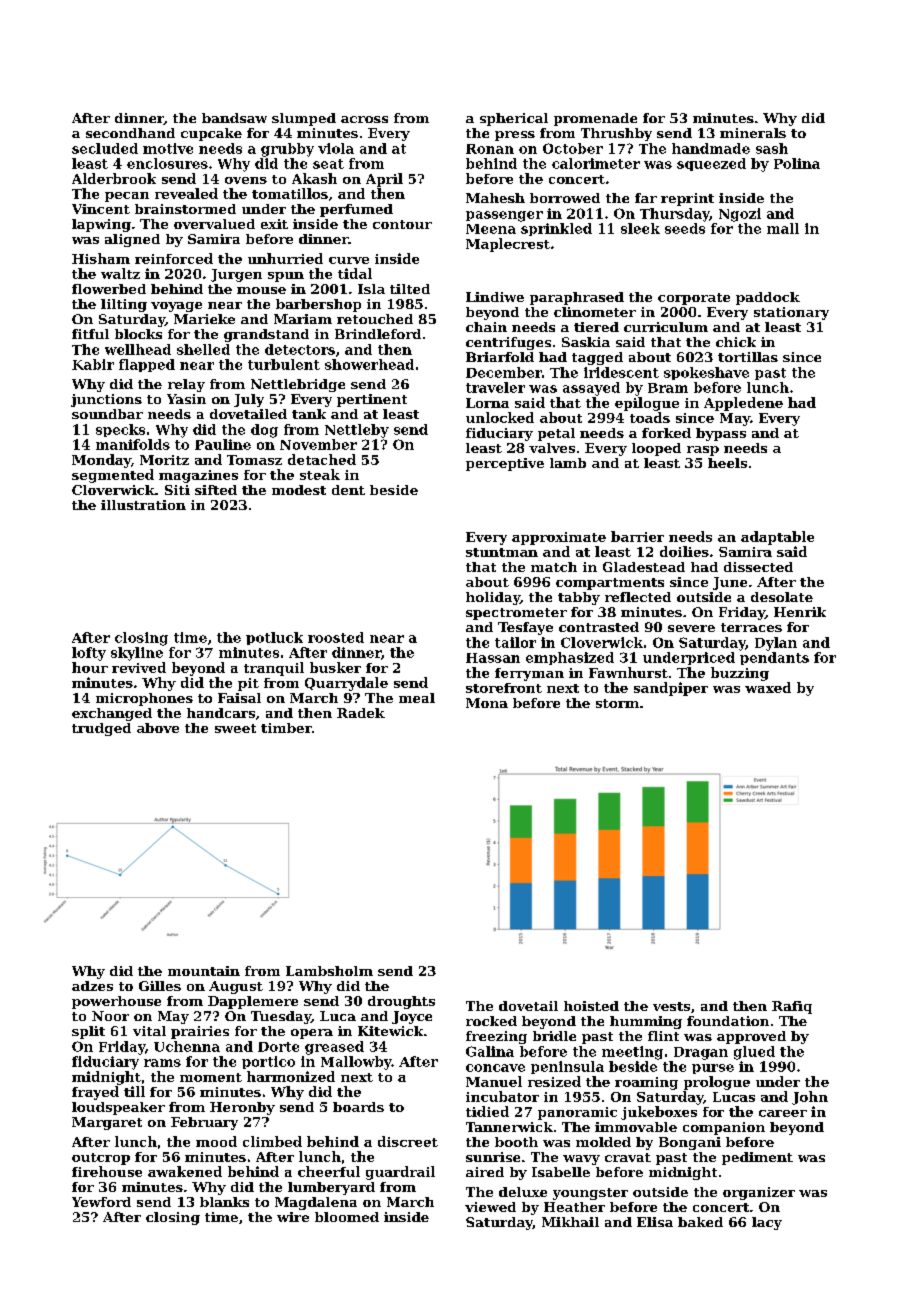 The image size is (908, 1316). Describe the element at coordinates (666, 327) in the document. I see `curriculum` at that location.
